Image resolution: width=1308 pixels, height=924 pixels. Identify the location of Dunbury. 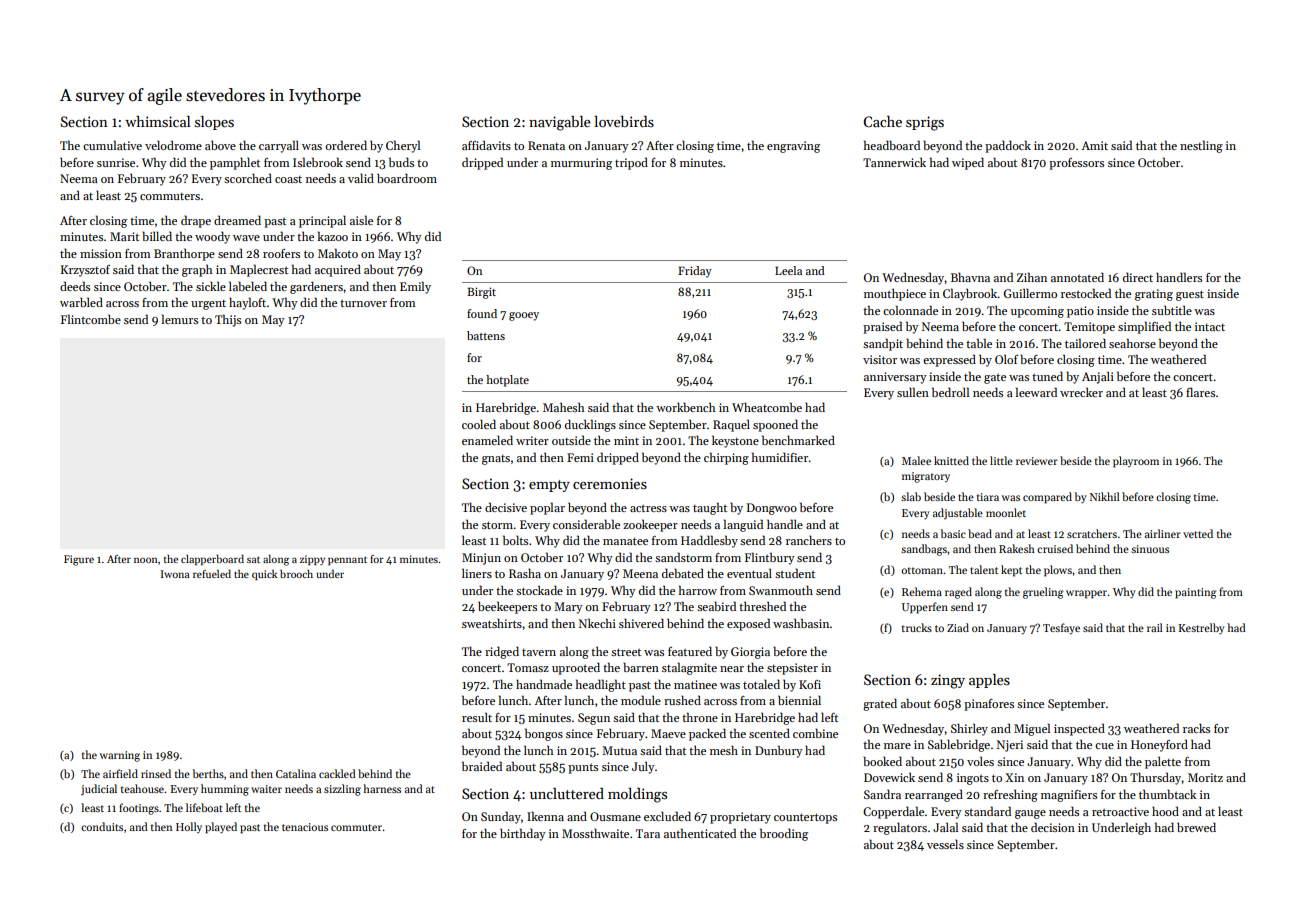
(779, 751).
